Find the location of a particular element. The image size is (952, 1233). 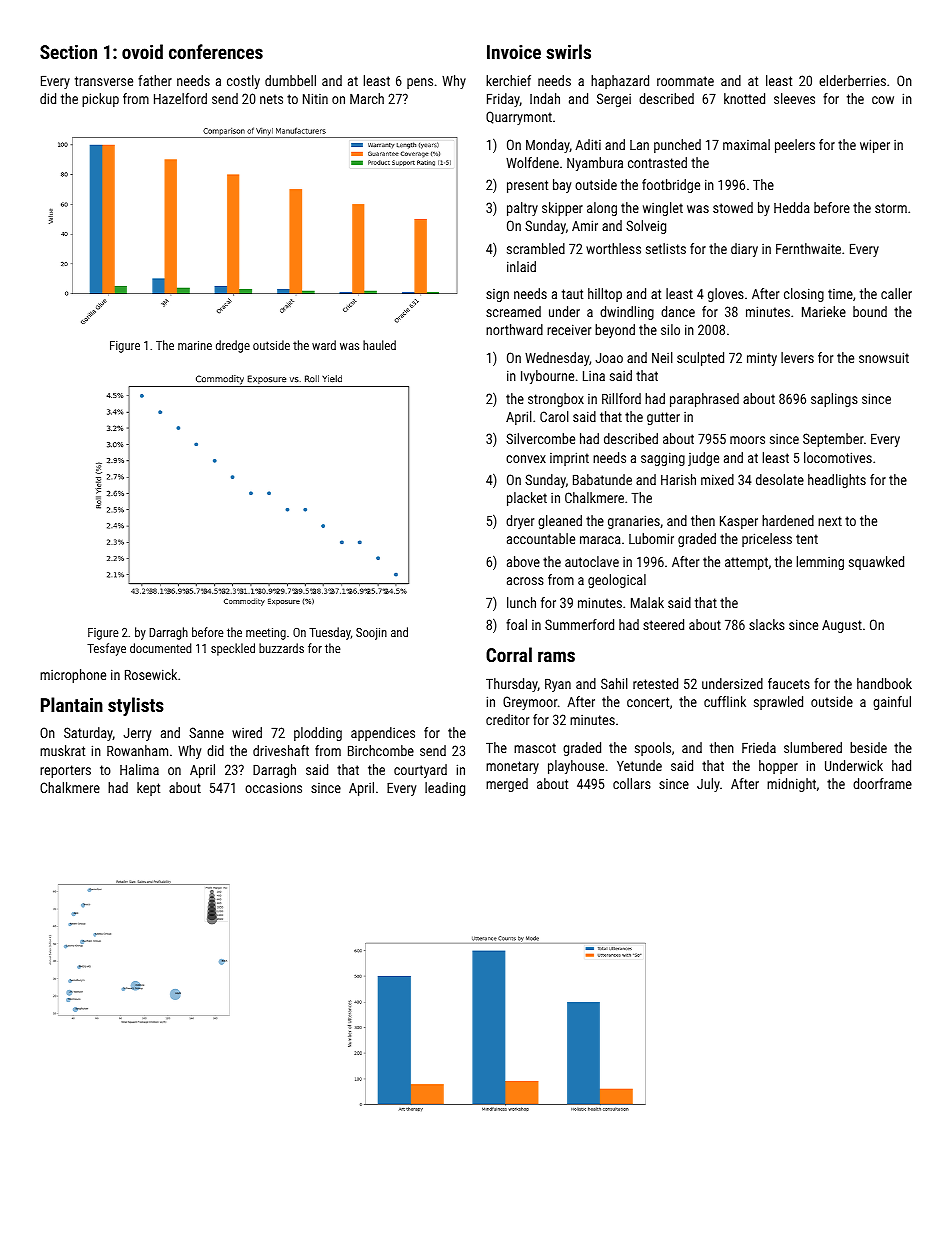

stowed is located at coordinates (733, 207).
